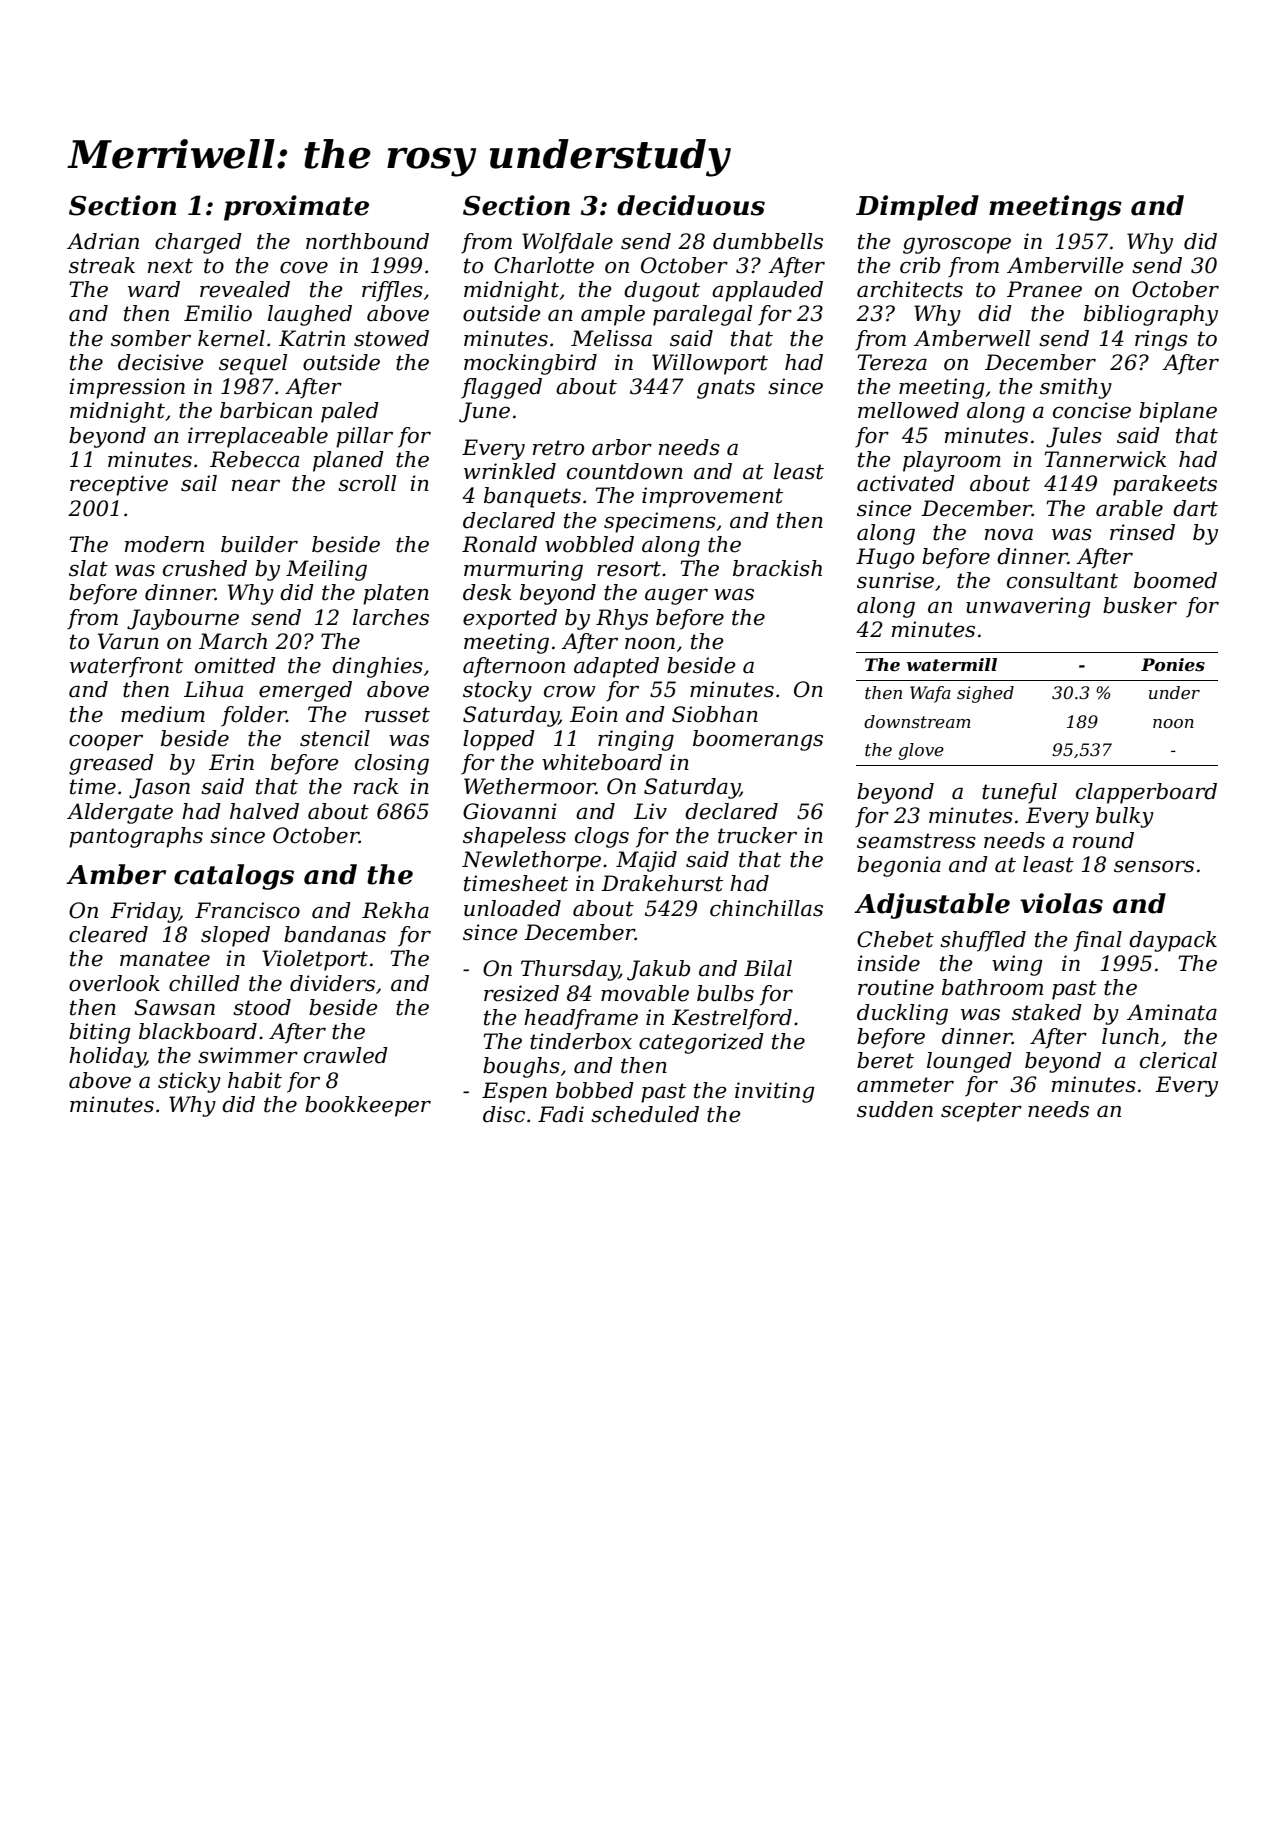 This page has height=1821, width=1287. What do you see at coordinates (254, 716) in the page?
I see `folder` at bounding box center [254, 716].
